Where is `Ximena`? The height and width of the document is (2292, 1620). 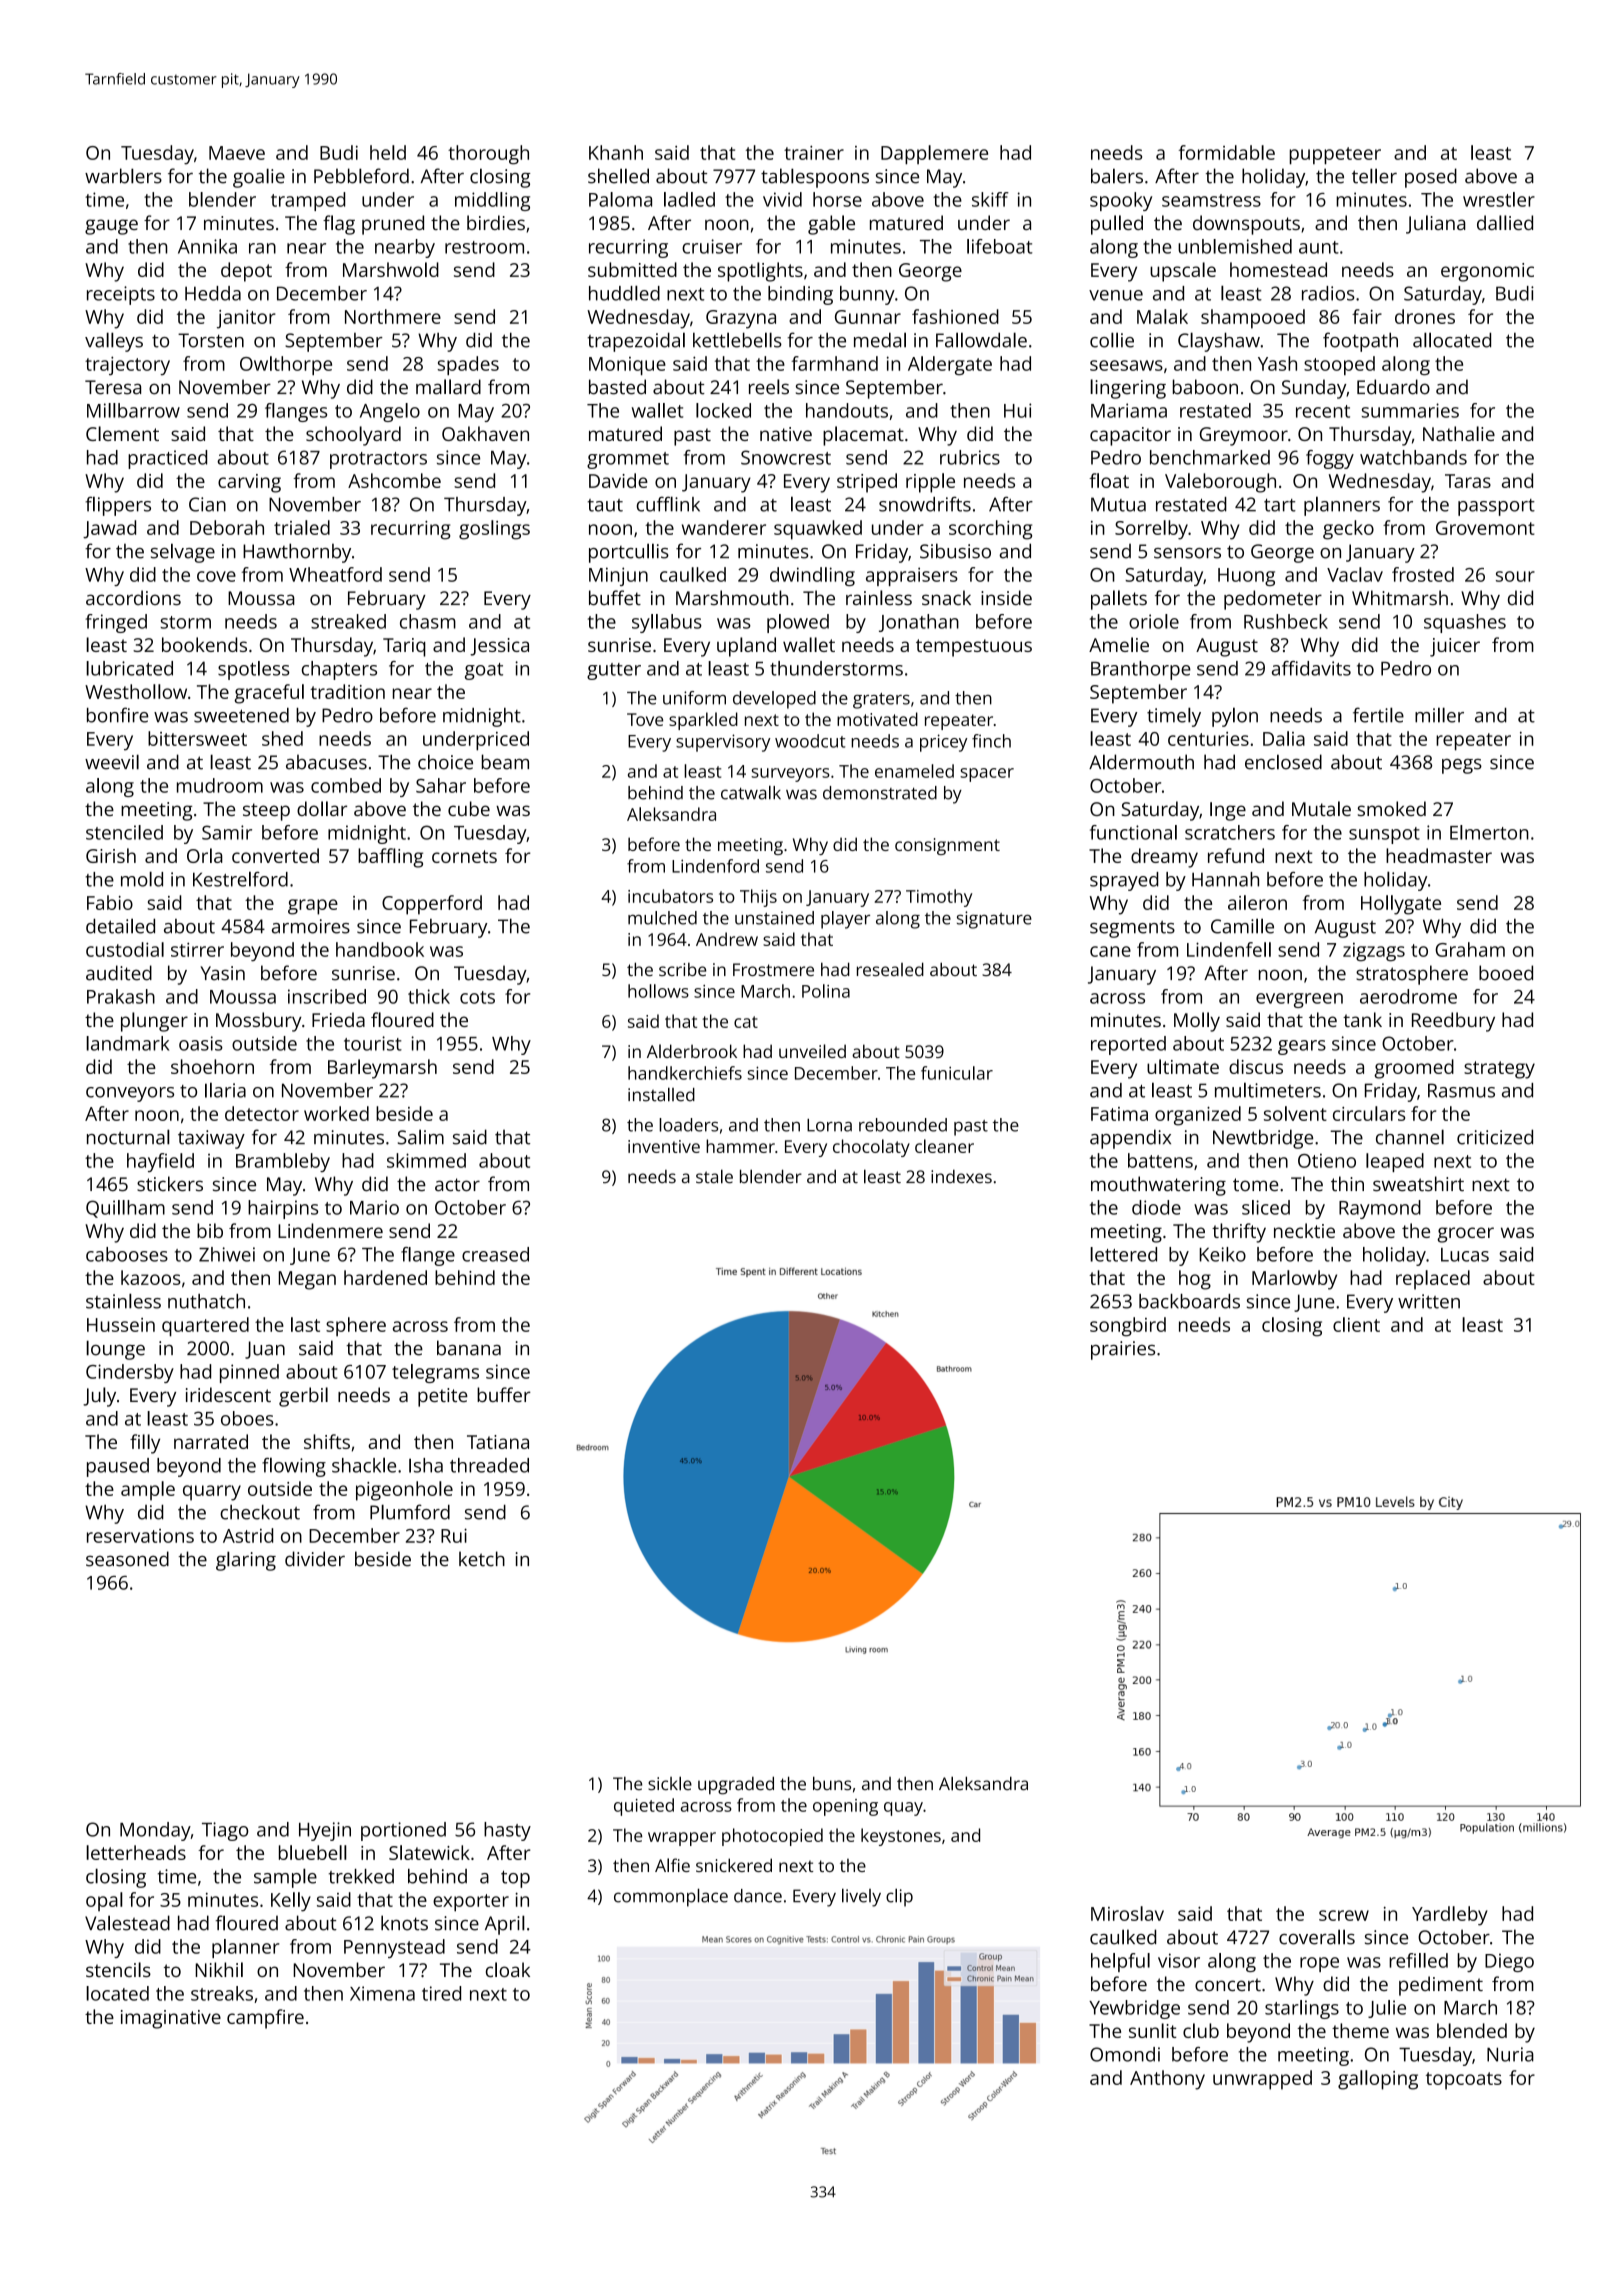
Ximena is located at coordinates (382, 1993).
